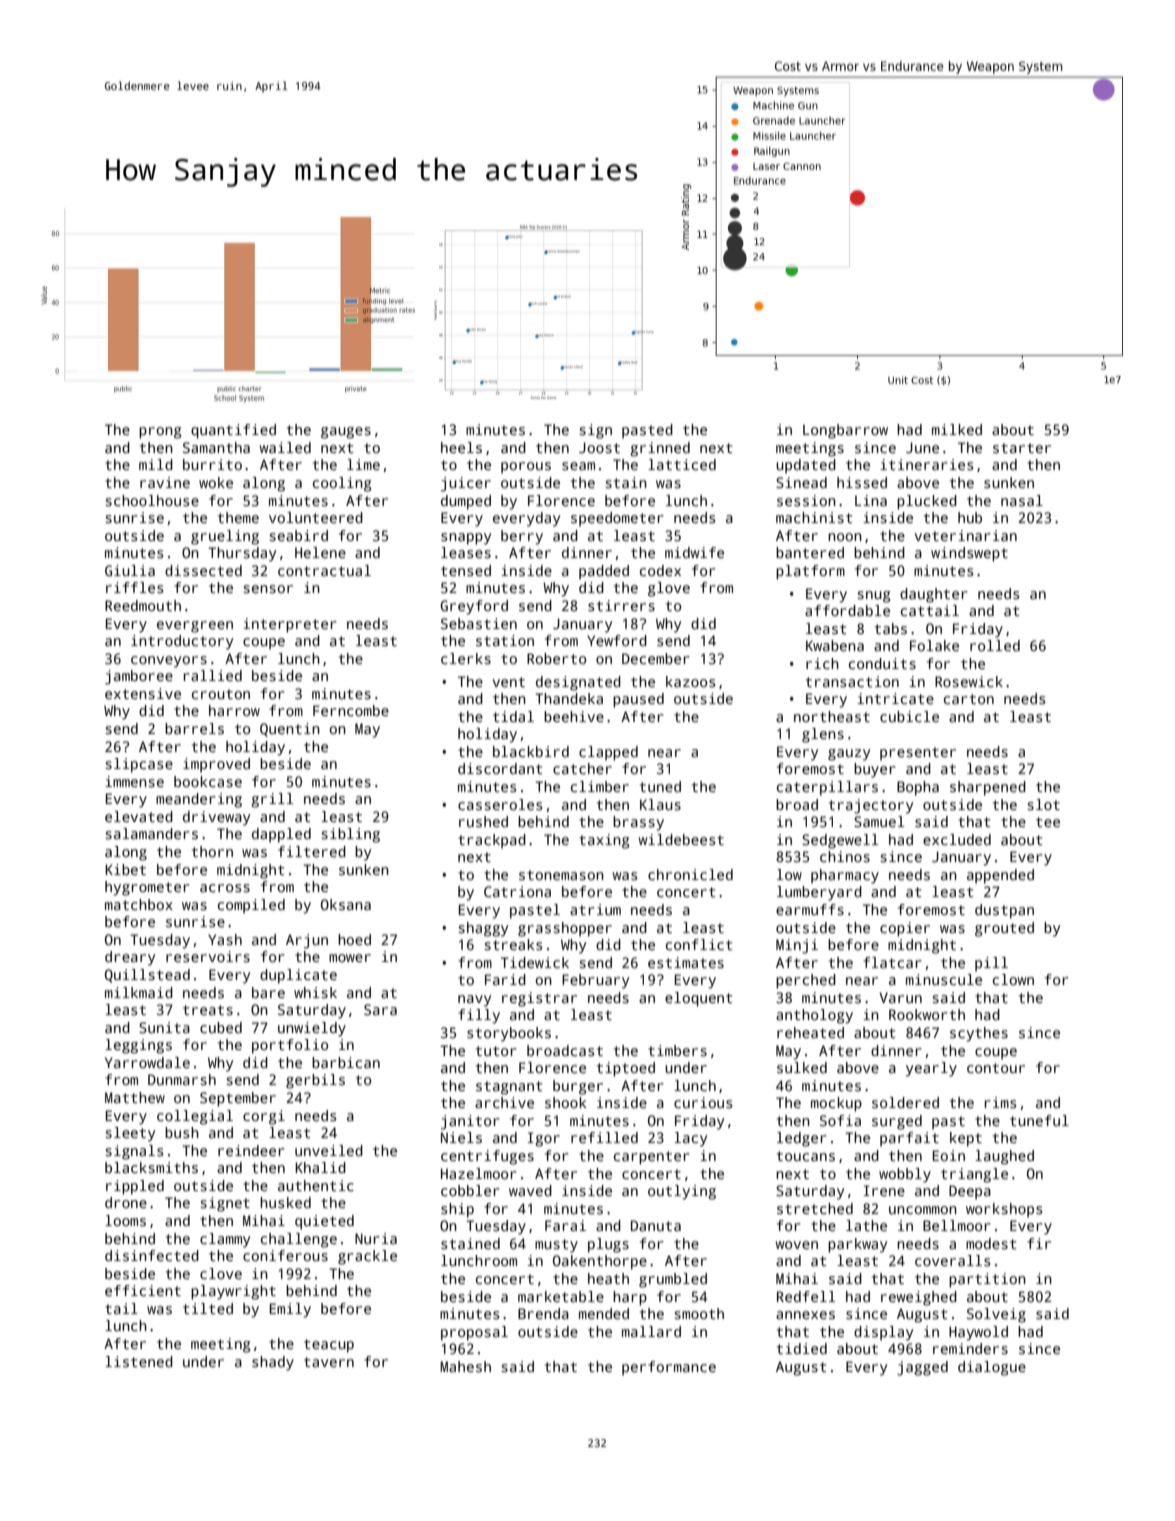 The width and height of the screenshot is (1175, 1521). What do you see at coordinates (582, 768) in the screenshot?
I see `catcher` at bounding box center [582, 768].
